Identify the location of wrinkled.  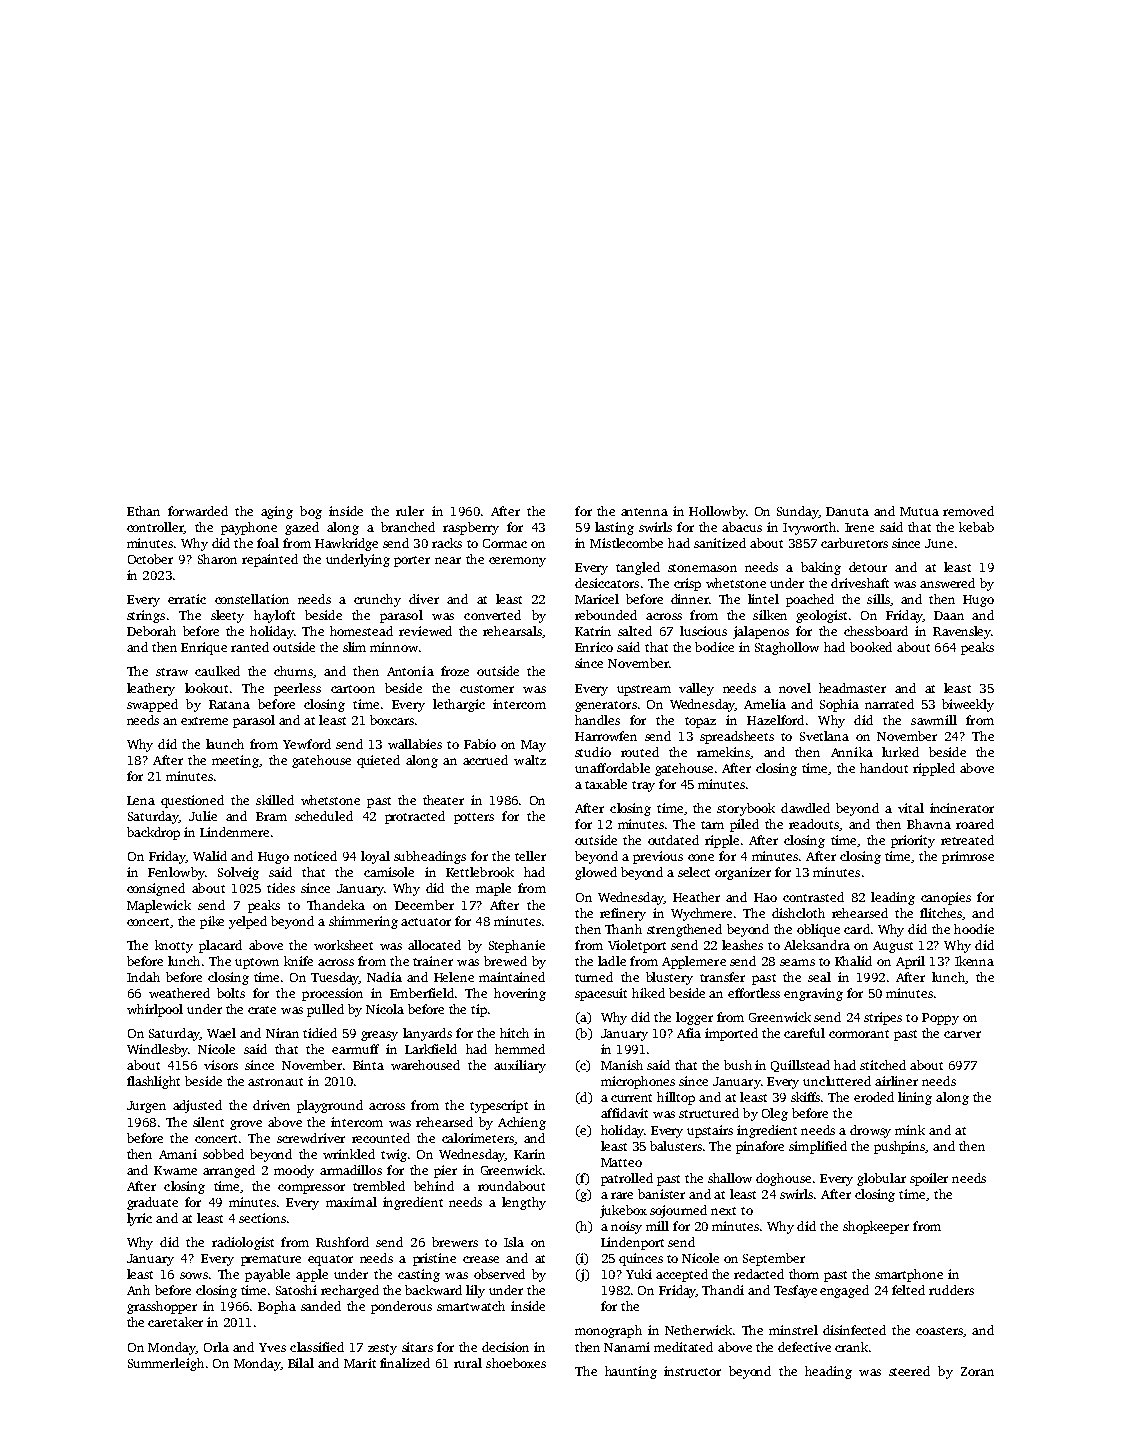
(349, 1154).
